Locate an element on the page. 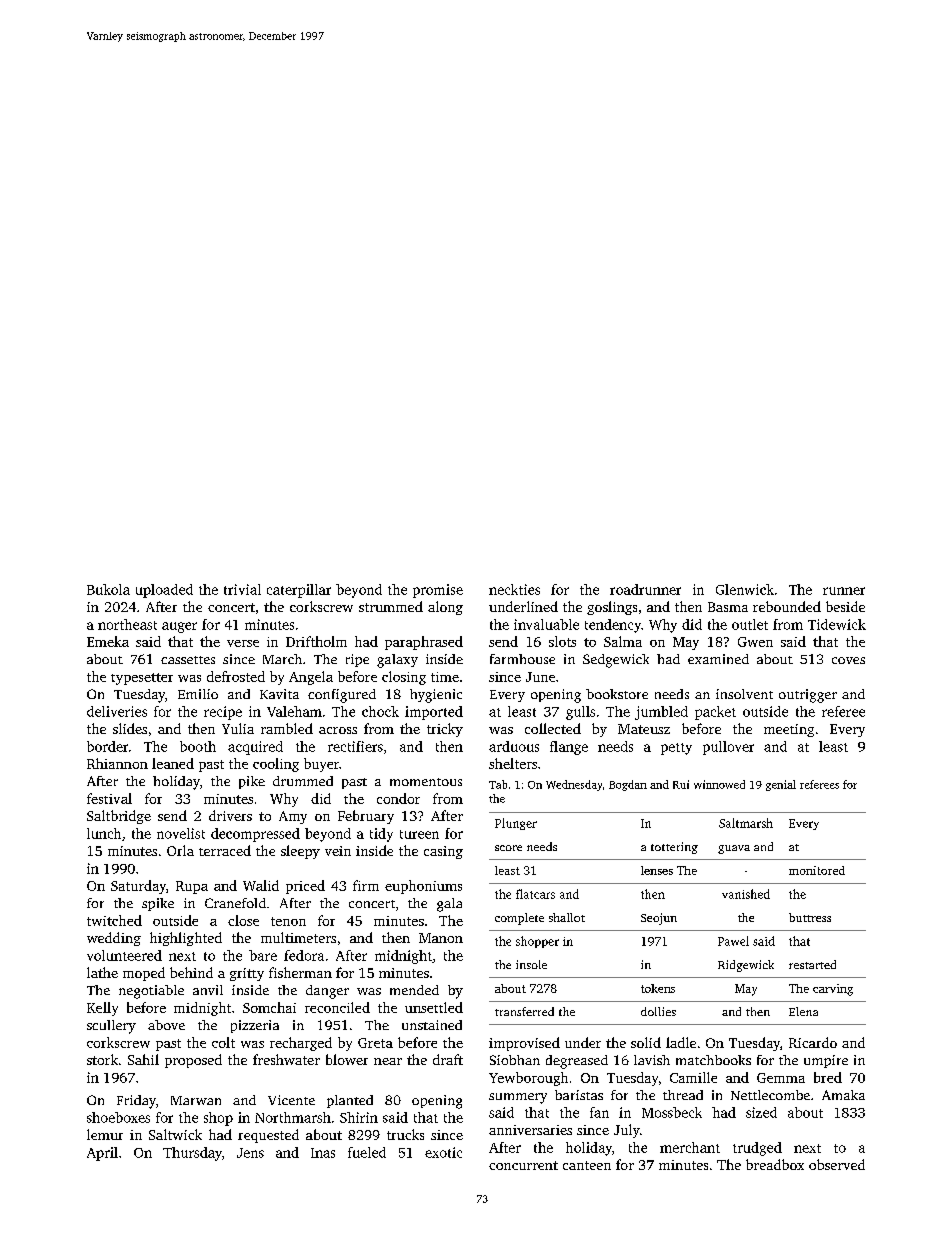  monitored is located at coordinates (817, 870).
